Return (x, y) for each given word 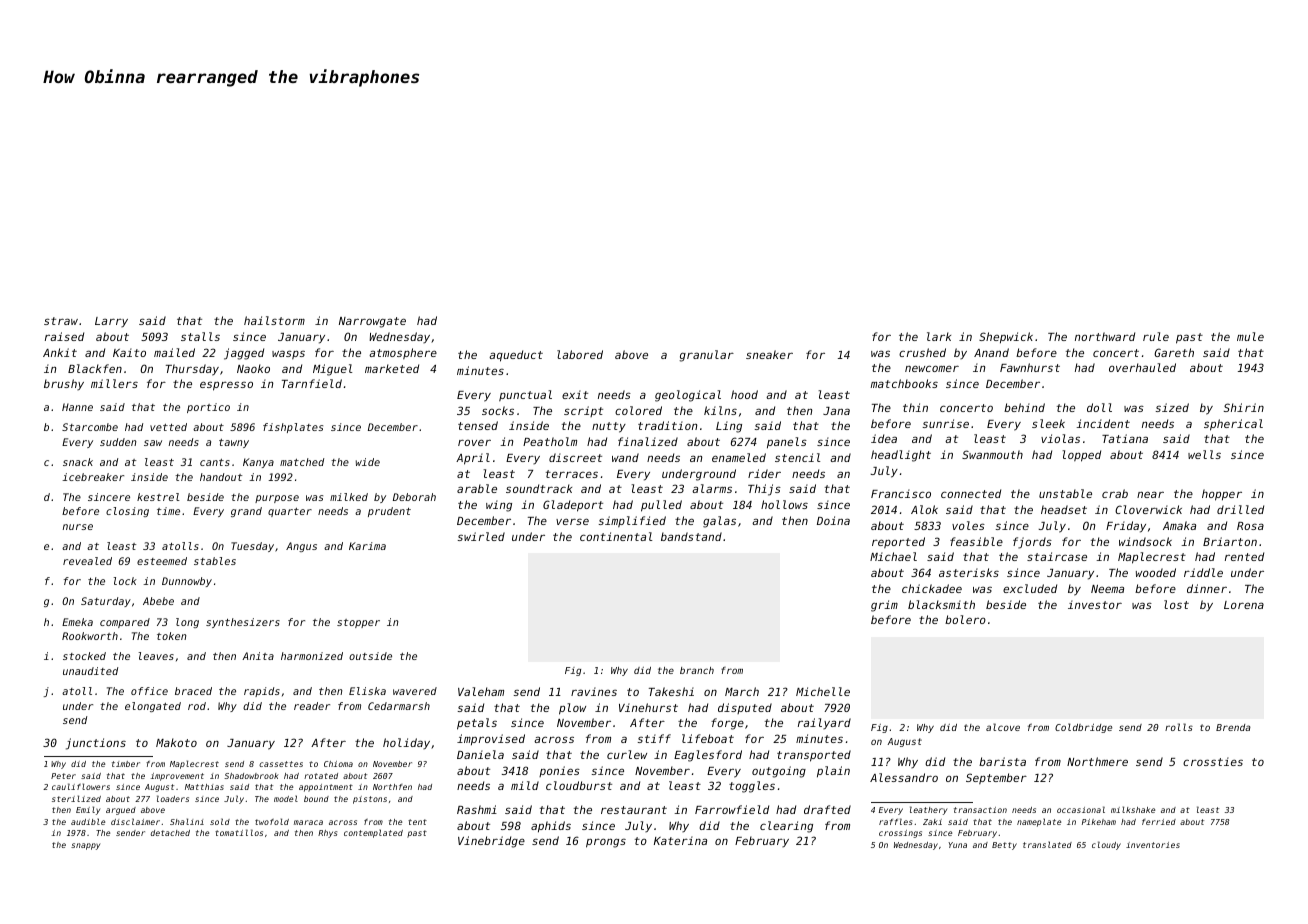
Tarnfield (312, 383)
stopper (358, 623)
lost (1176, 604)
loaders (173, 798)
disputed (745, 708)
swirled (481, 536)
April (473, 459)
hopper (1222, 495)
